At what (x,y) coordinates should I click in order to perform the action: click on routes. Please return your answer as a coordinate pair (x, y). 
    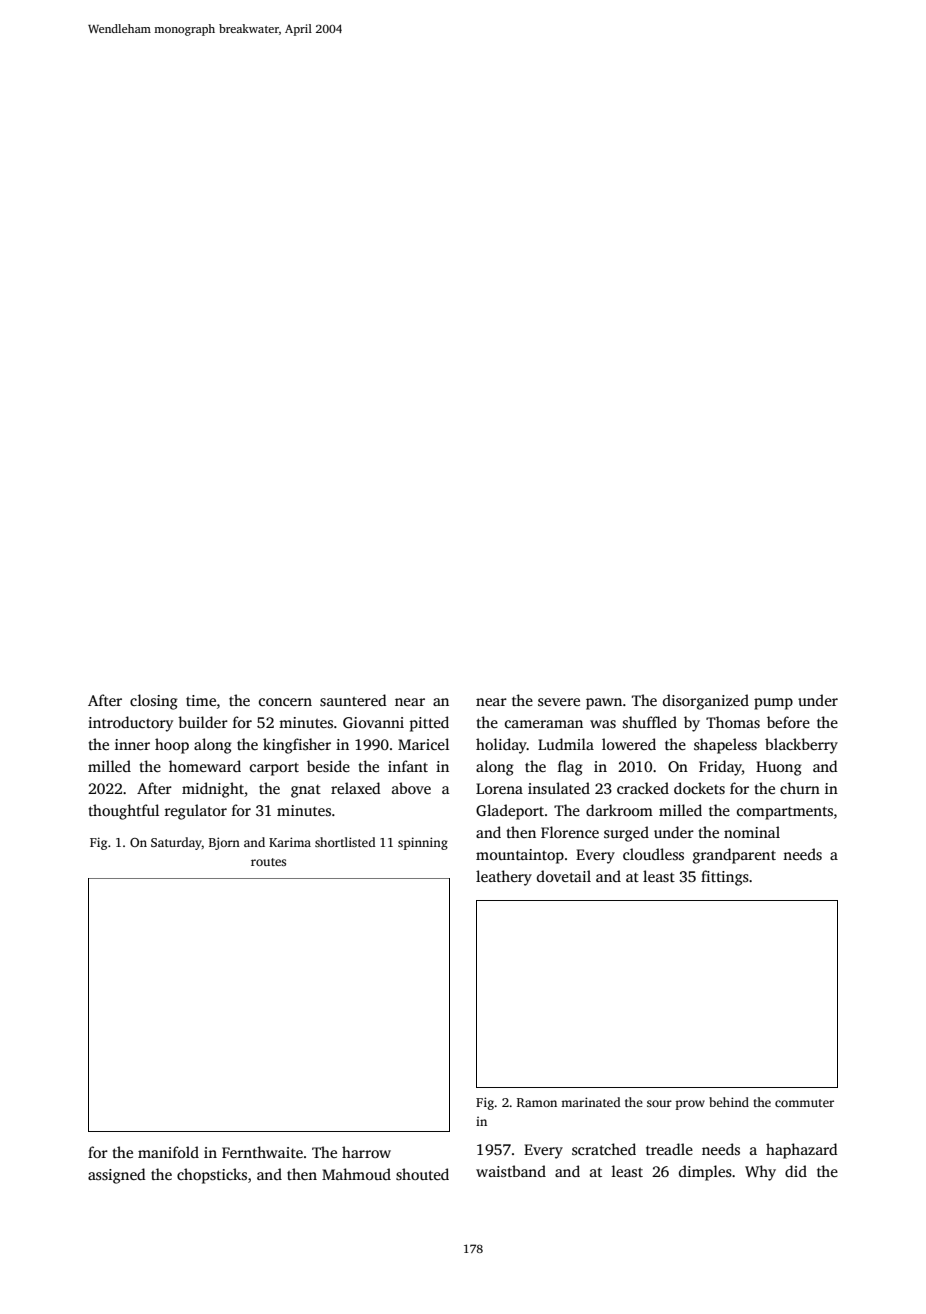
    Looking at the image, I should click on (268, 862).
